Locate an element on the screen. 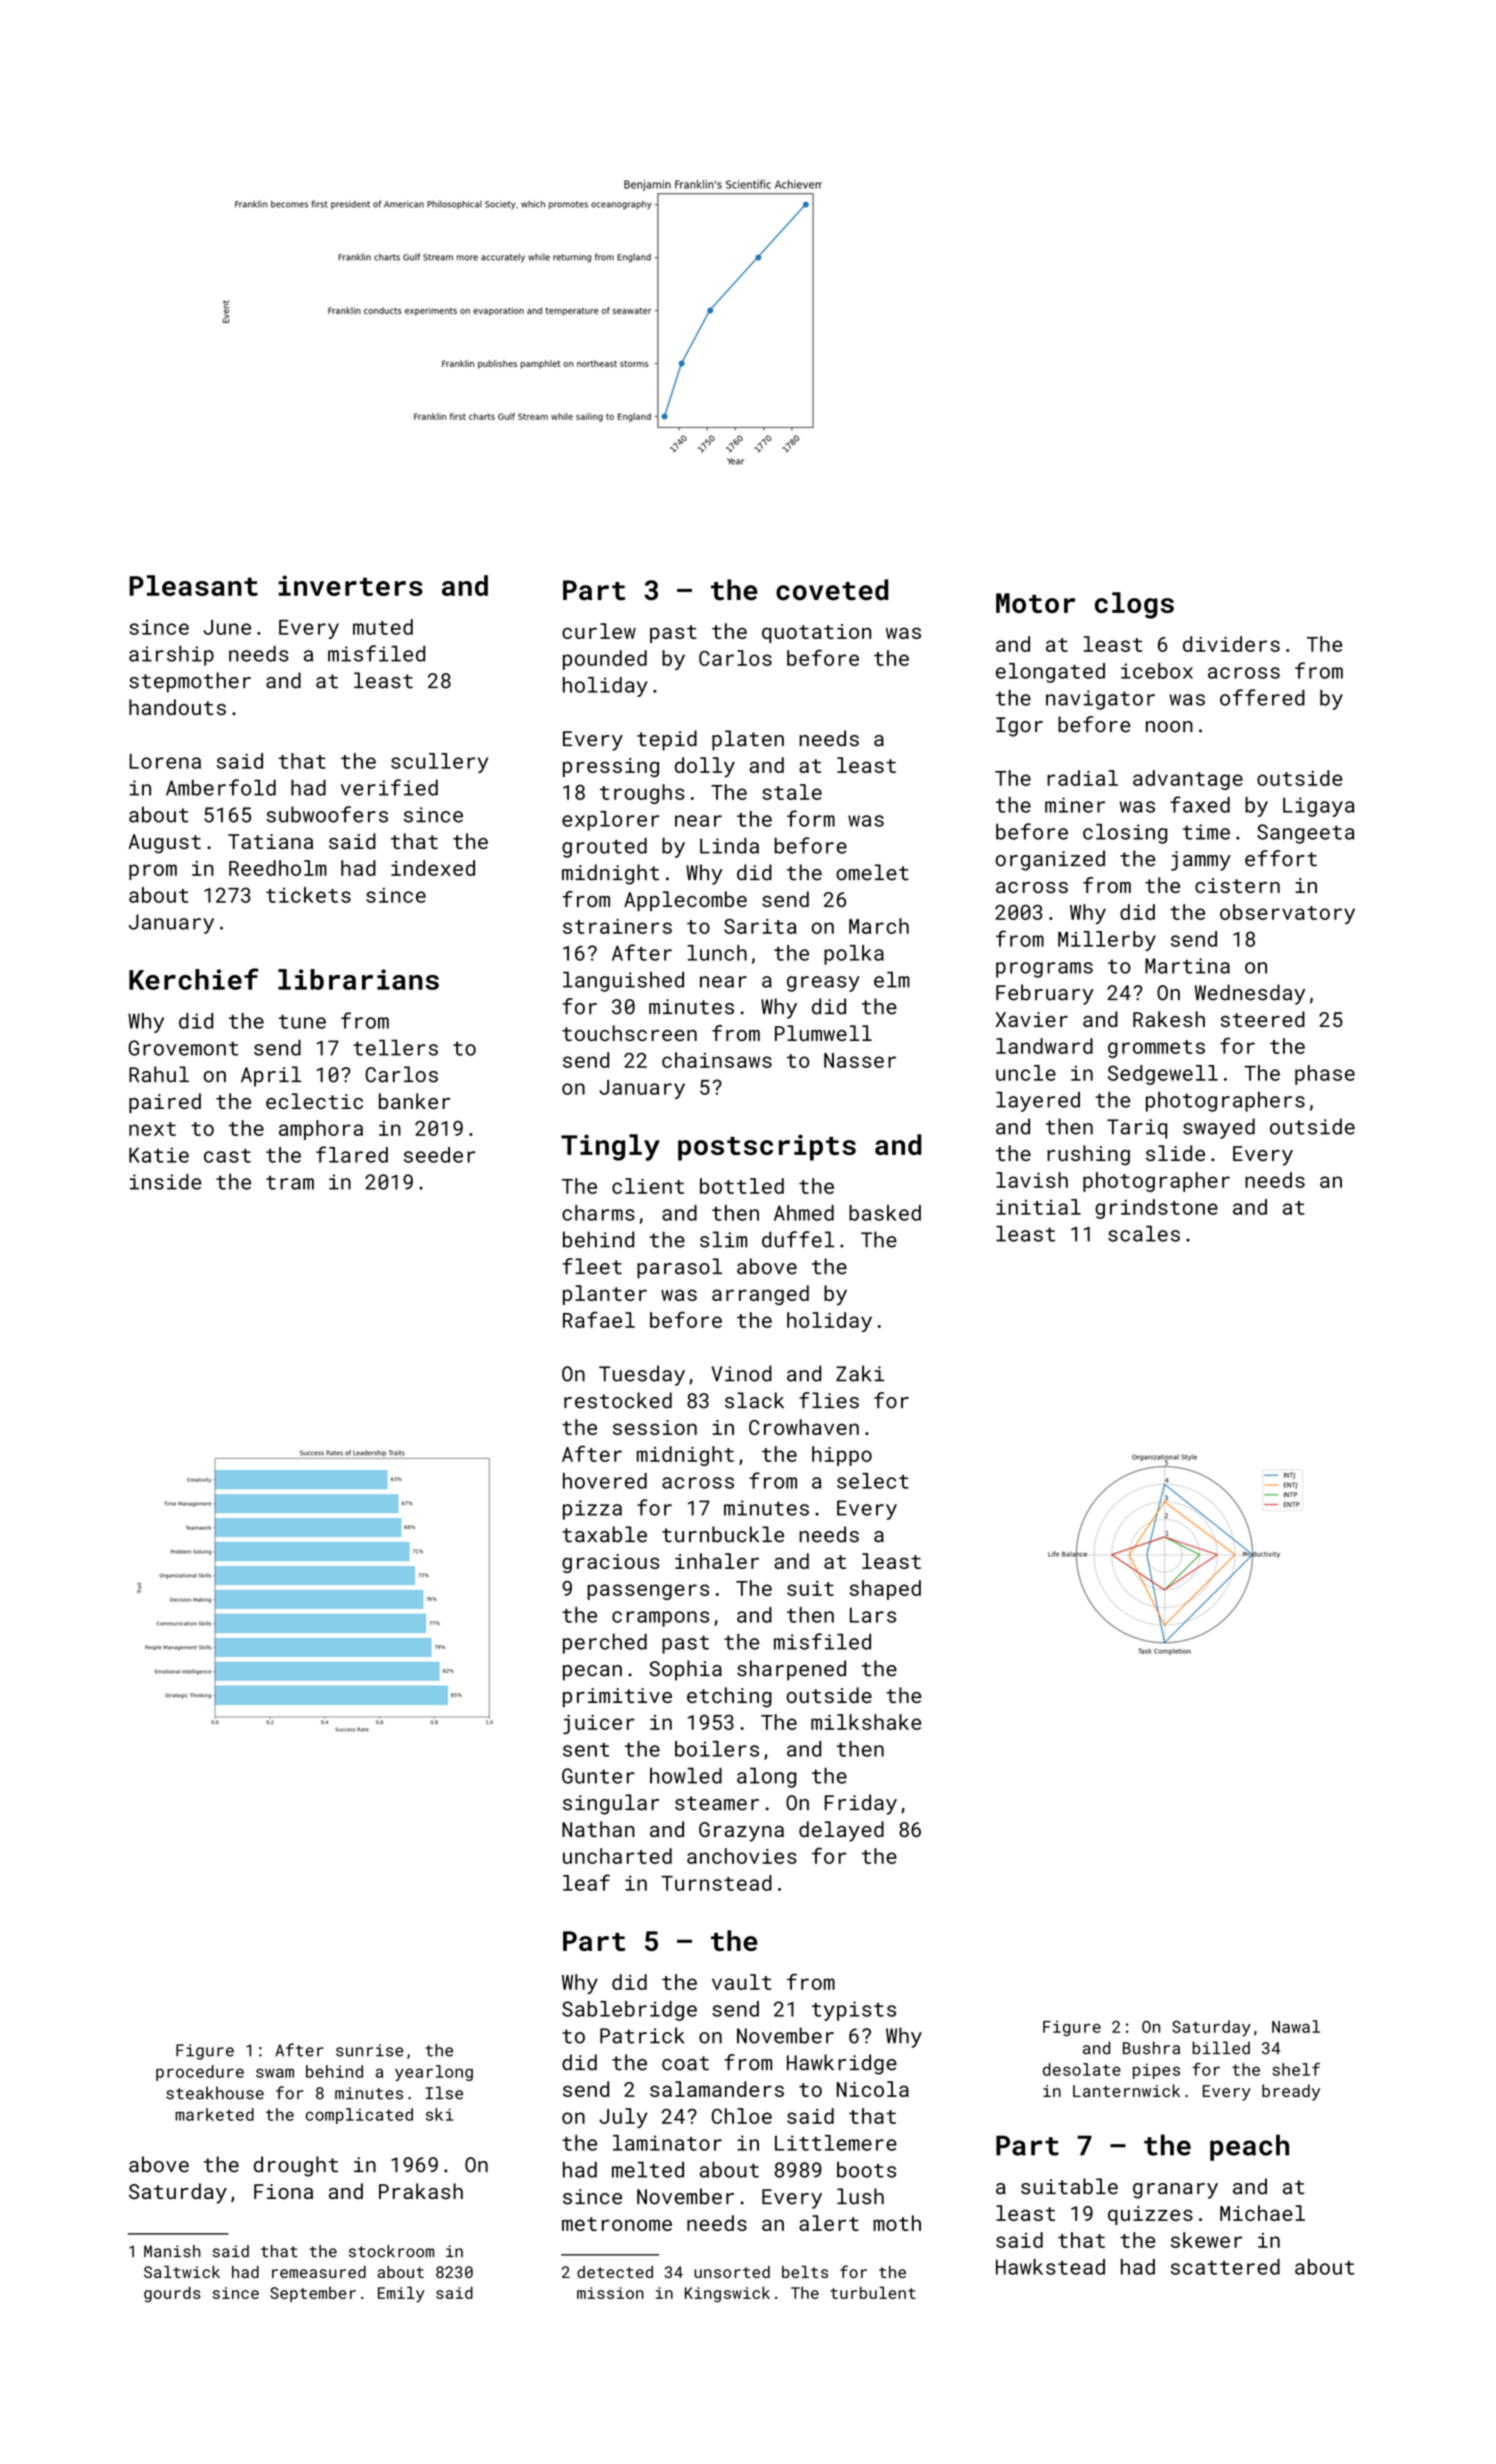  Nasser is located at coordinates (860, 1060).
